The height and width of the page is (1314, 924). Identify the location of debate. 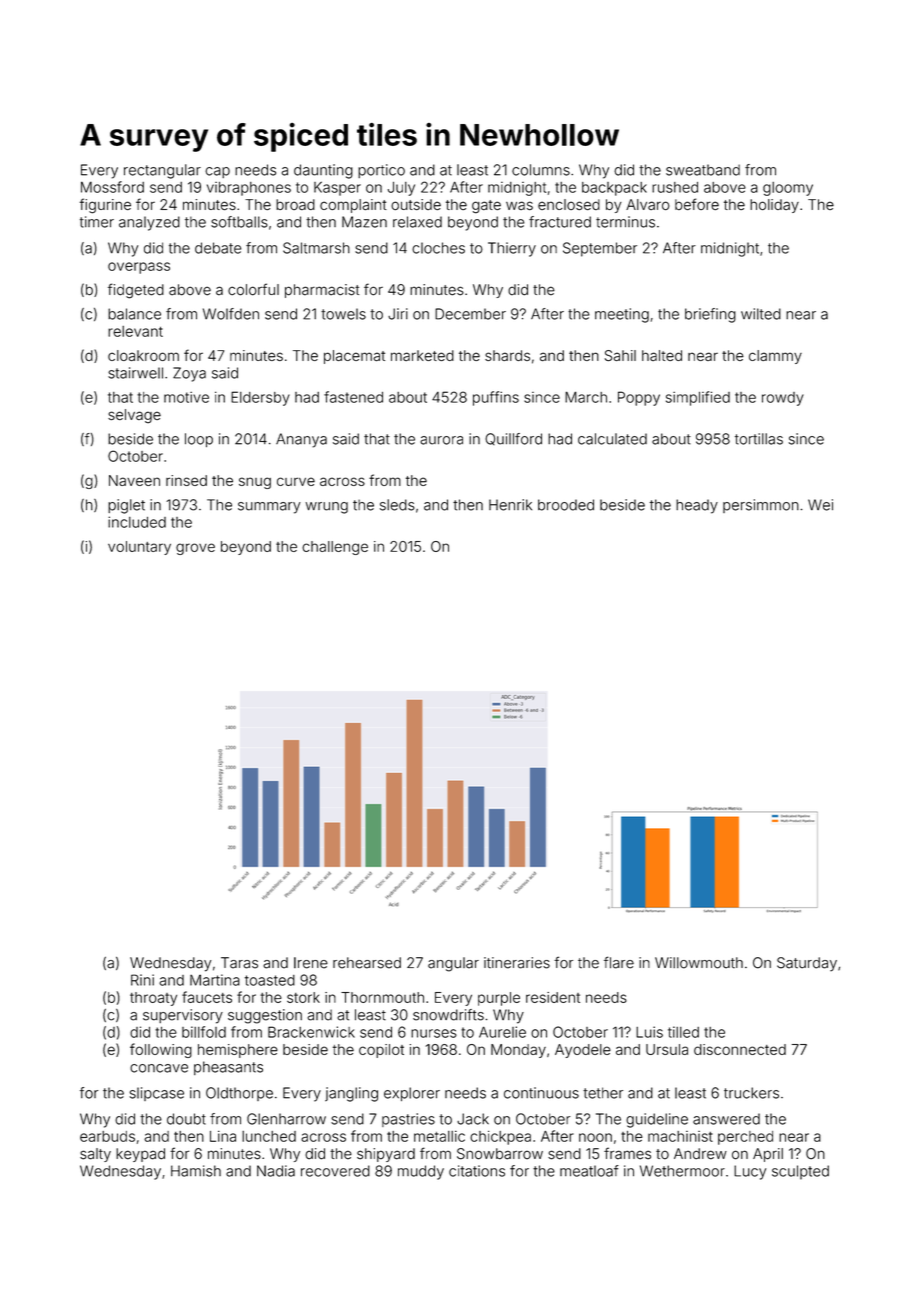
(218, 248).
